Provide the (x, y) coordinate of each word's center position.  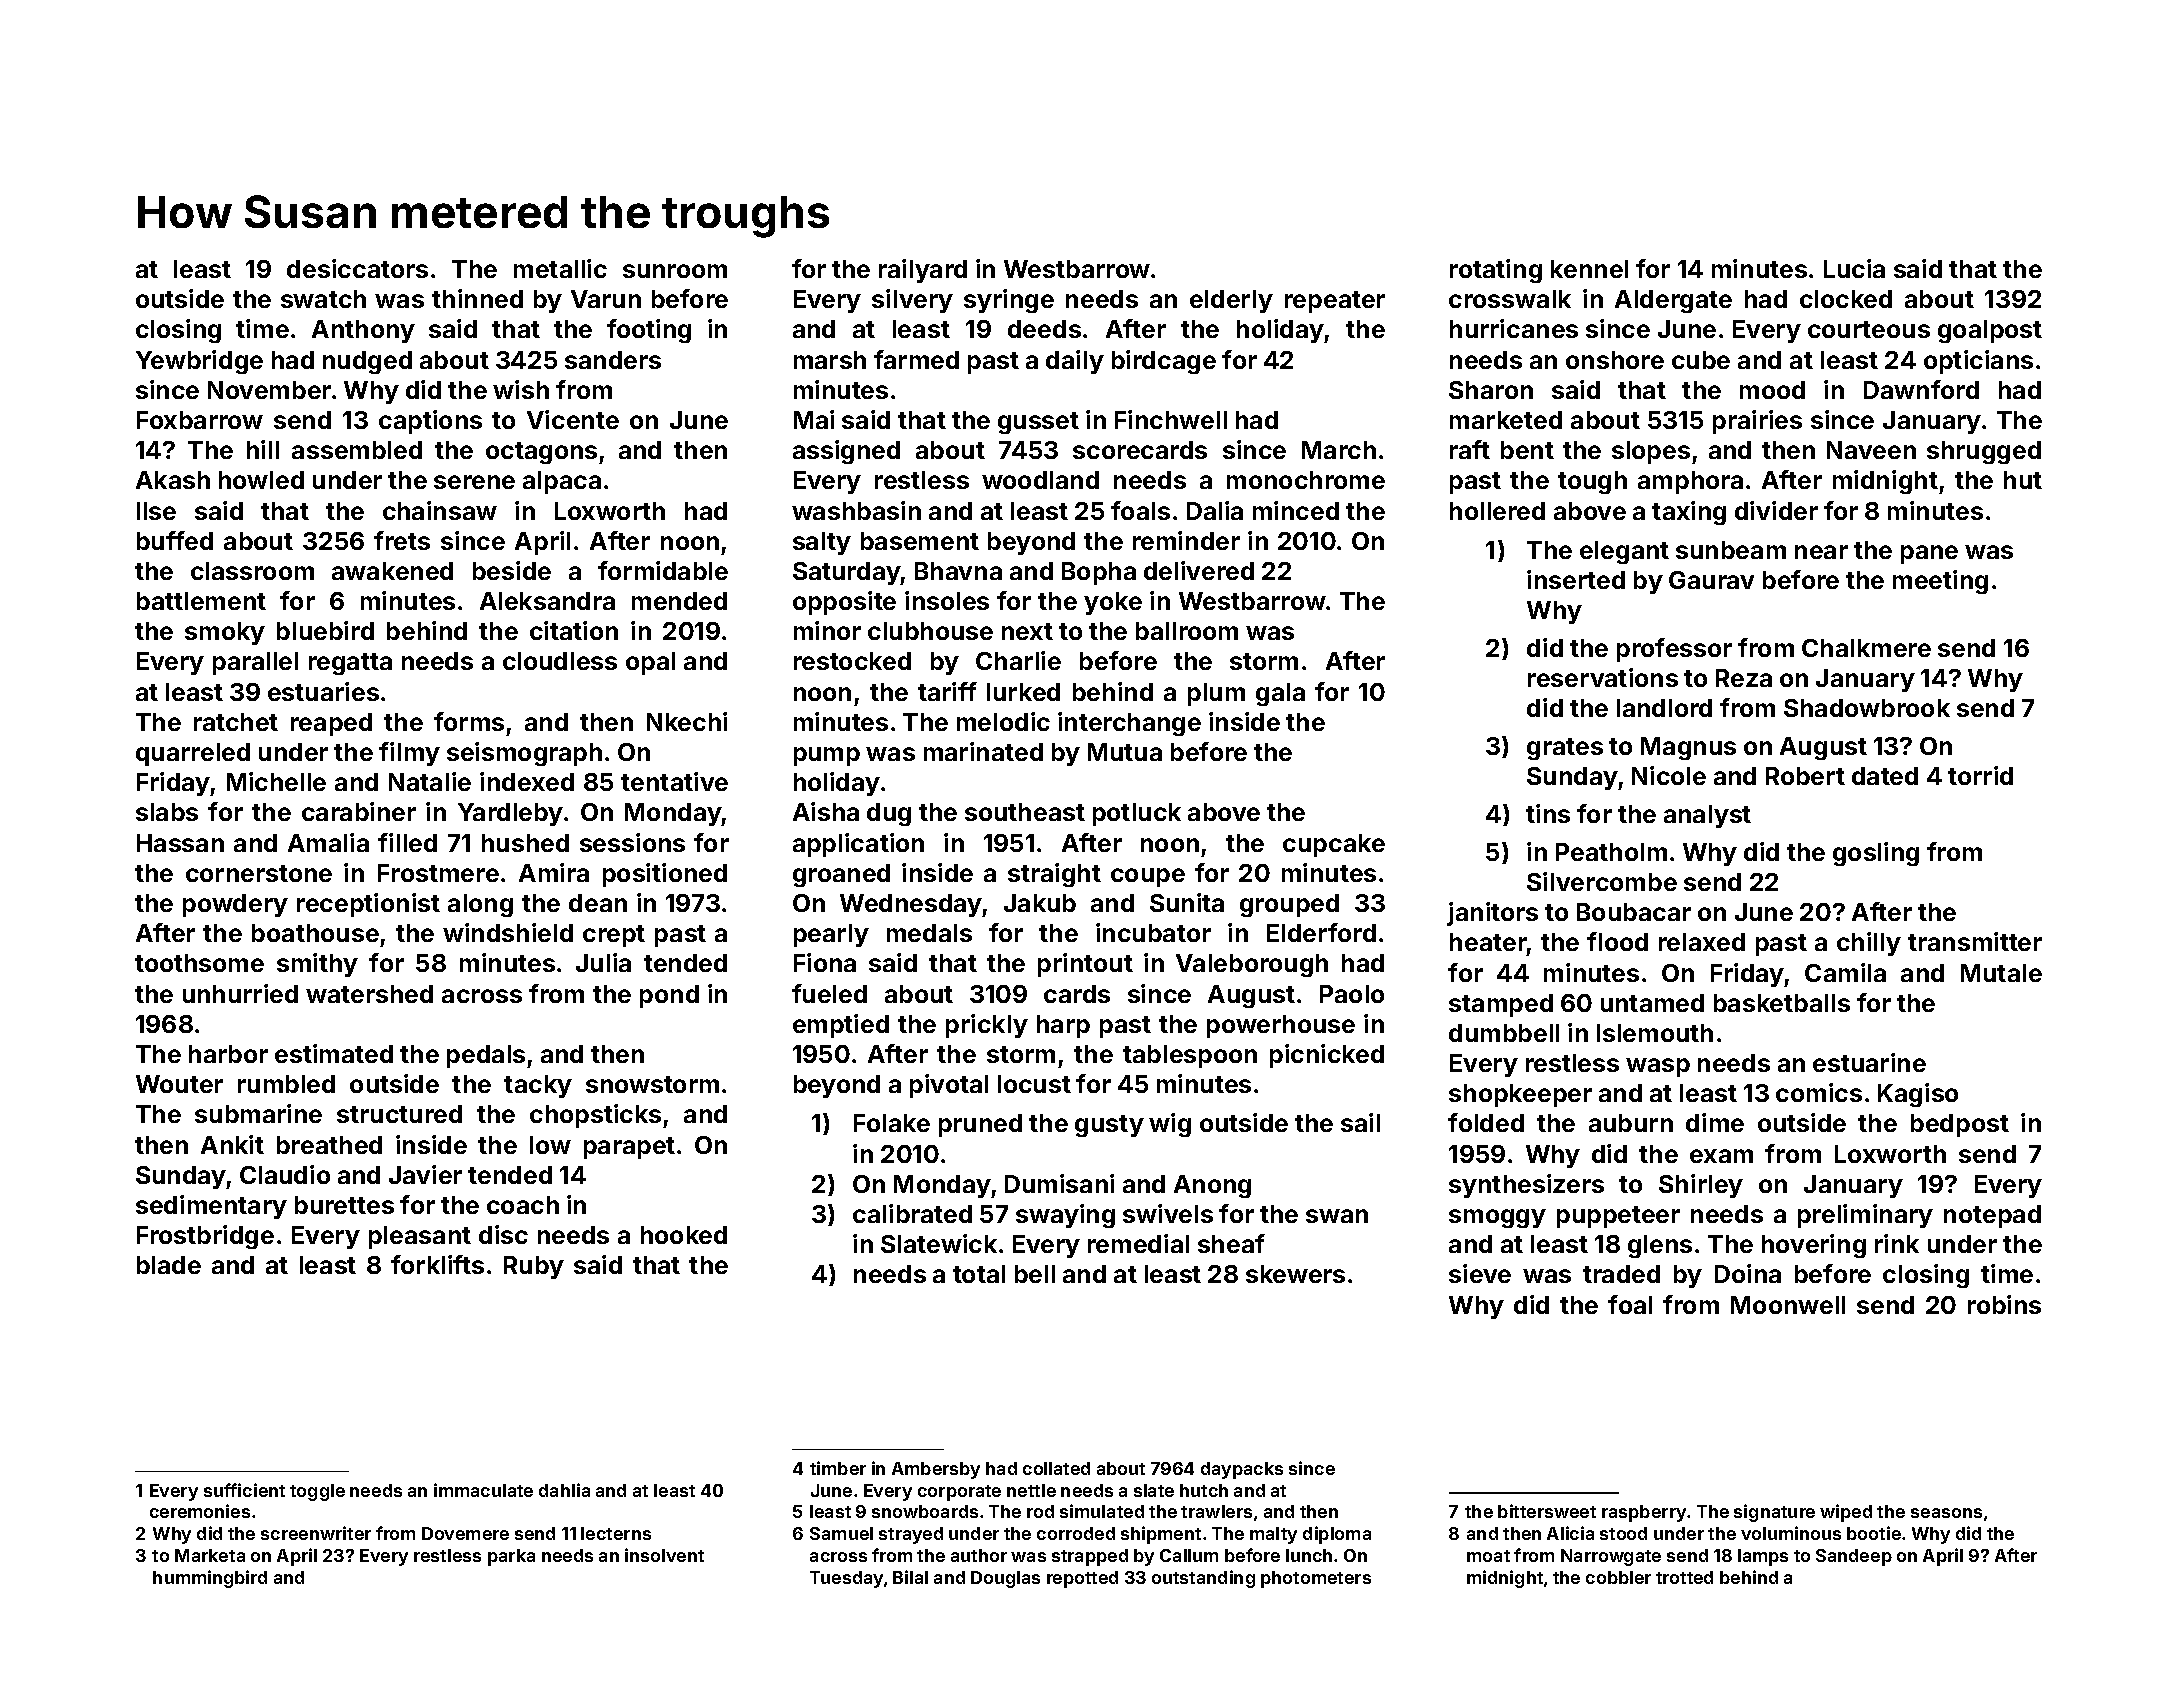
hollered (1497, 511)
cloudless (560, 661)
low (550, 1145)
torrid (1980, 775)
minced (1296, 510)
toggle (317, 1492)
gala (1280, 694)
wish (521, 389)
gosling (1876, 854)
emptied (841, 1026)
